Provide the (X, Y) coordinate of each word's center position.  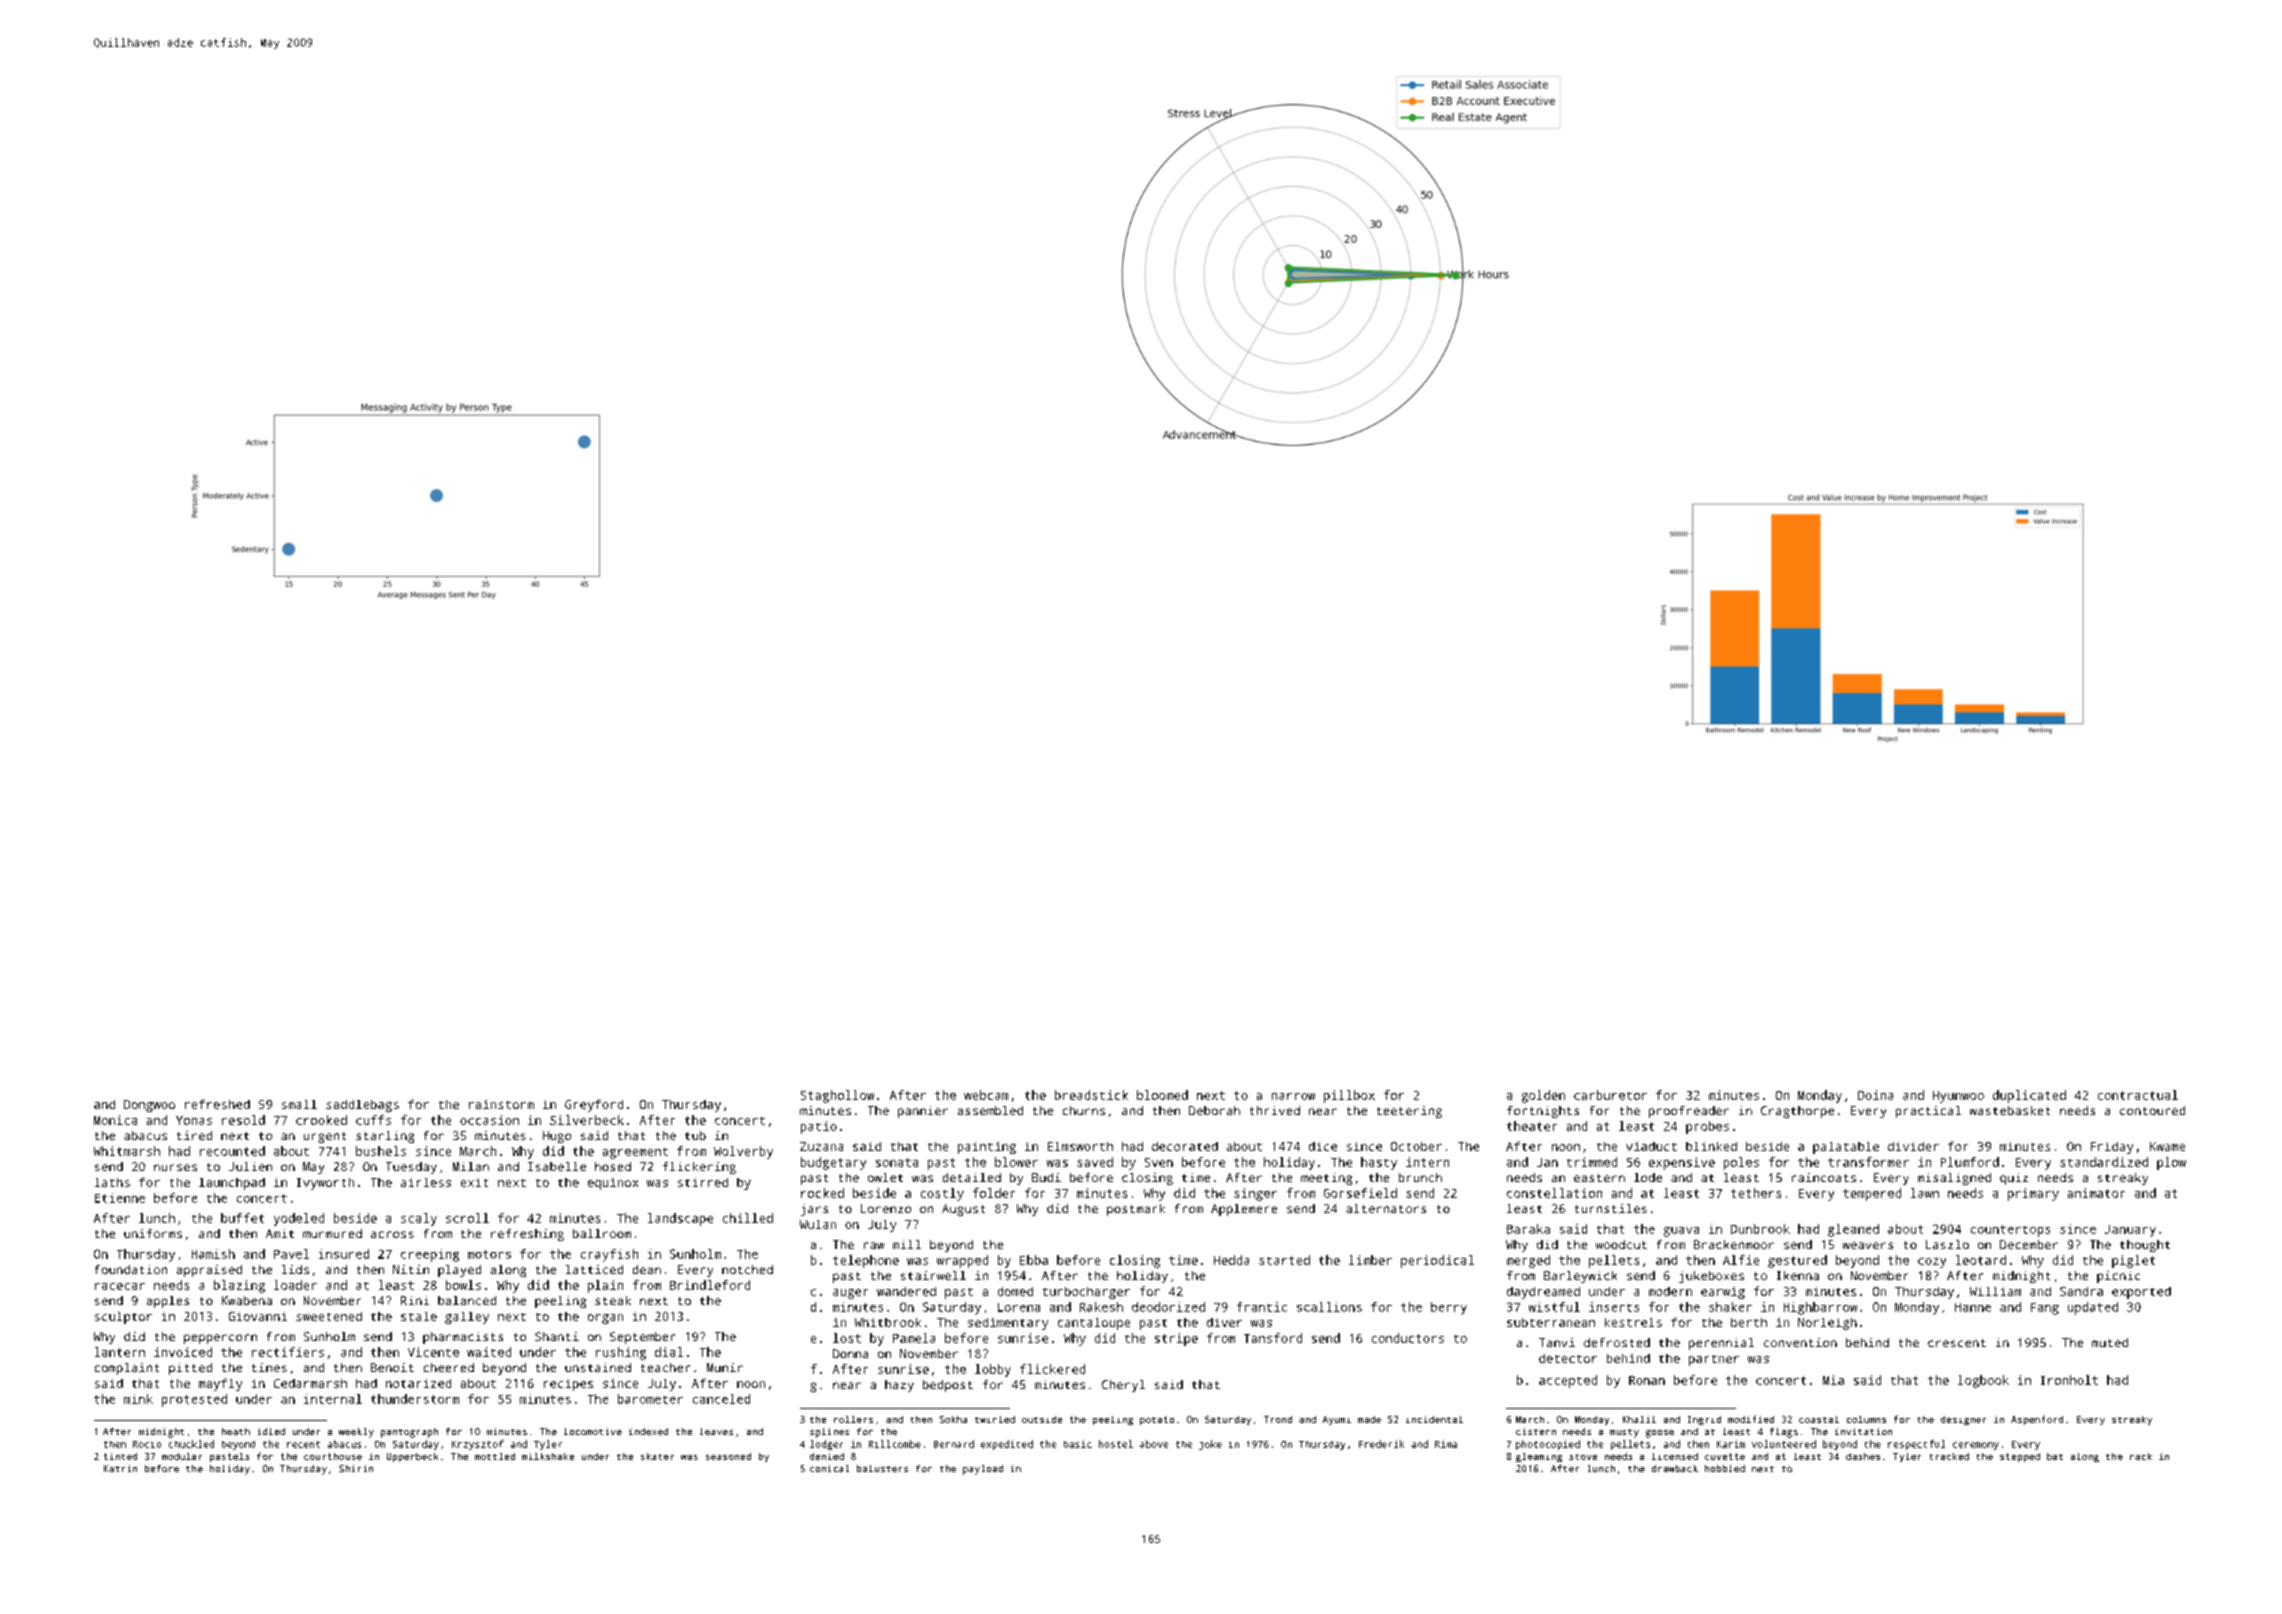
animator (2096, 1193)
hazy (899, 1386)
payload (983, 1470)
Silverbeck (587, 1120)
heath (236, 1431)
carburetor (1610, 1095)
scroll (467, 1218)
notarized (418, 1383)
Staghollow (837, 1096)
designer (1963, 1420)
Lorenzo (886, 1208)
